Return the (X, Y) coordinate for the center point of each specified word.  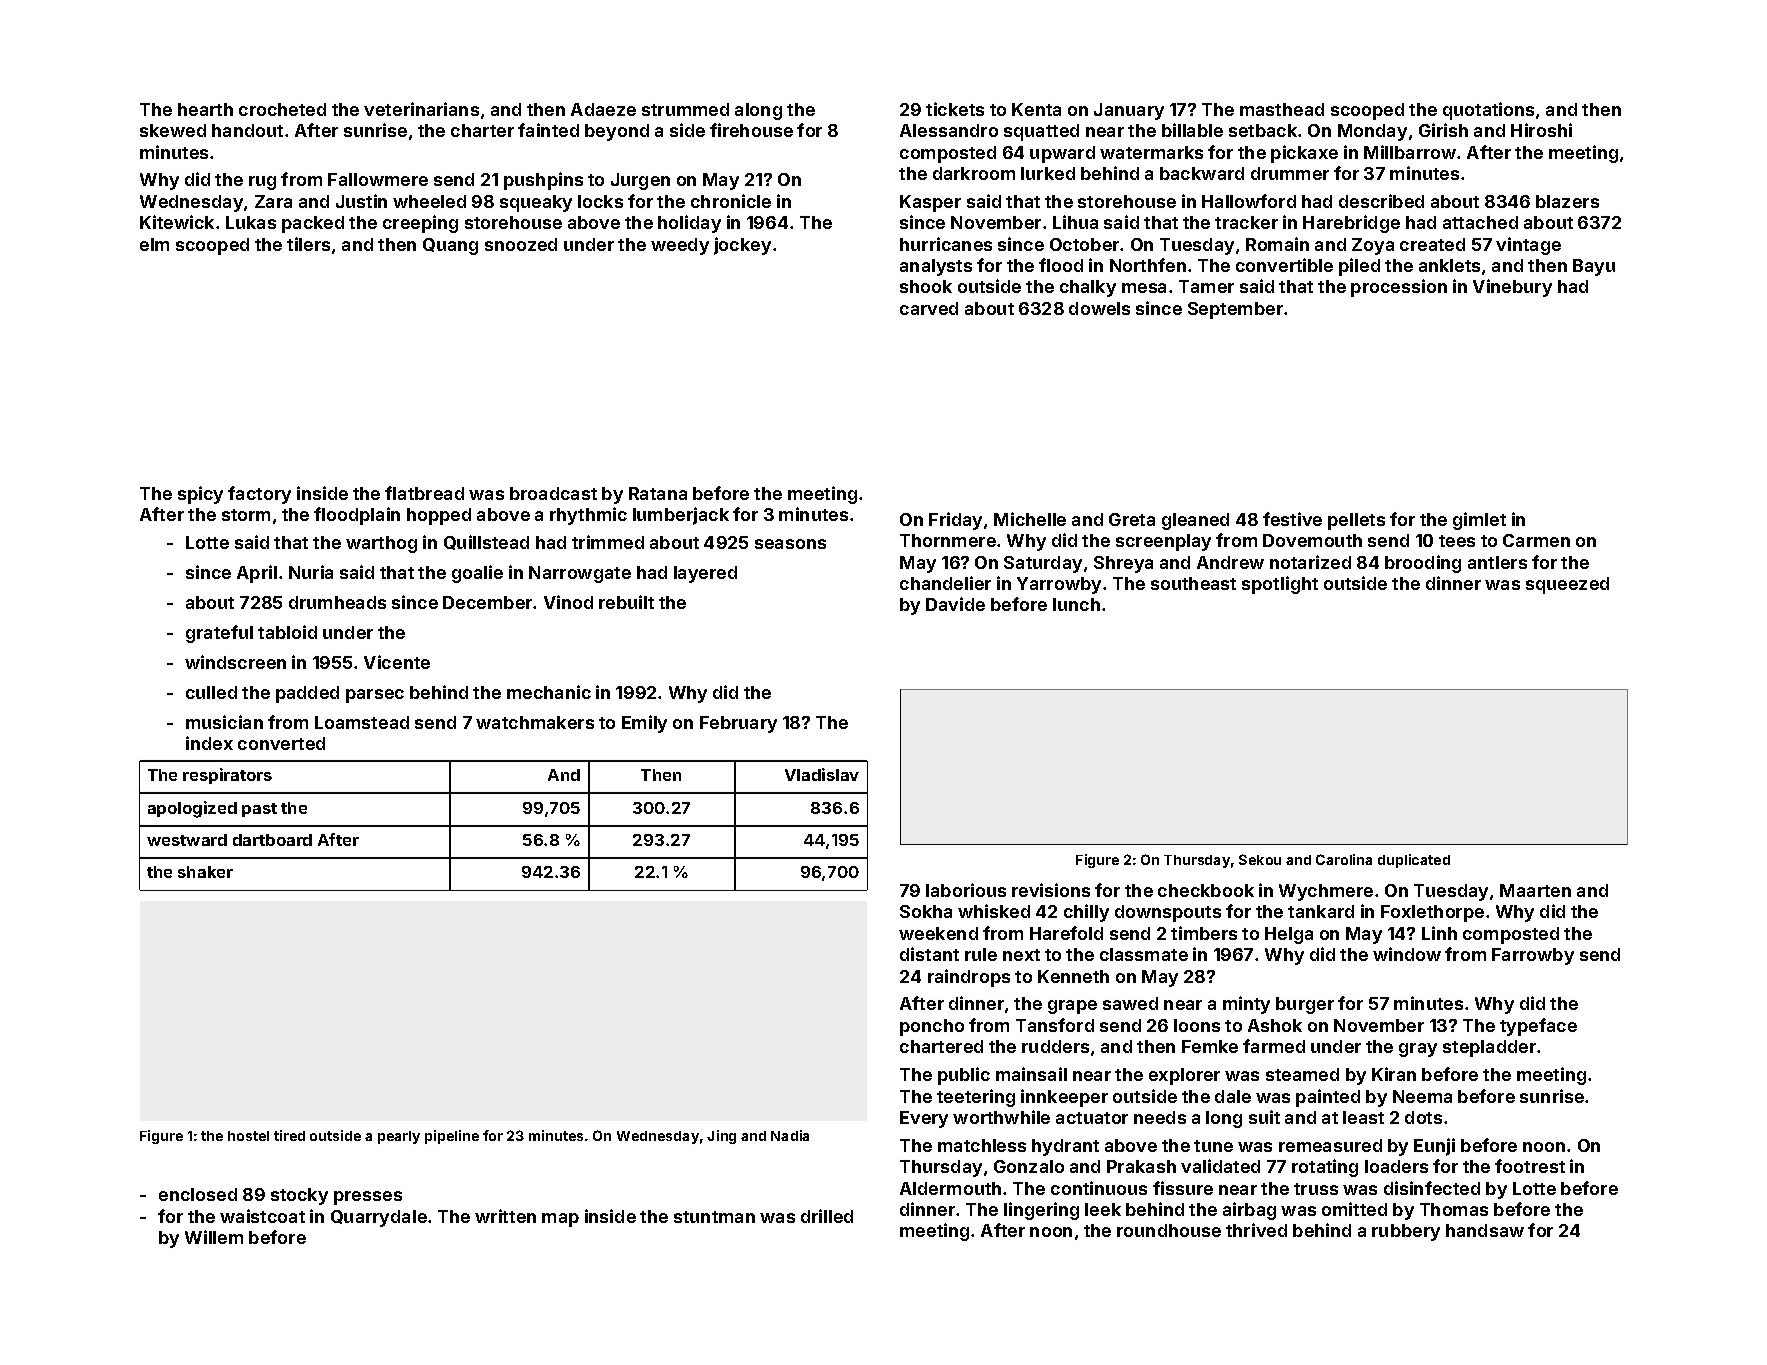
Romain (1277, 244)
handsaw (1485, 1230)
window (1407, 954)
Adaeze (603, 109)
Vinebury (1512, 288)
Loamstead (362, 722)
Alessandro (949, 130)
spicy (200, 495)
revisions (1051, 890)
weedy (680, 246)
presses (368, 1198)
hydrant (1065, 1147)
